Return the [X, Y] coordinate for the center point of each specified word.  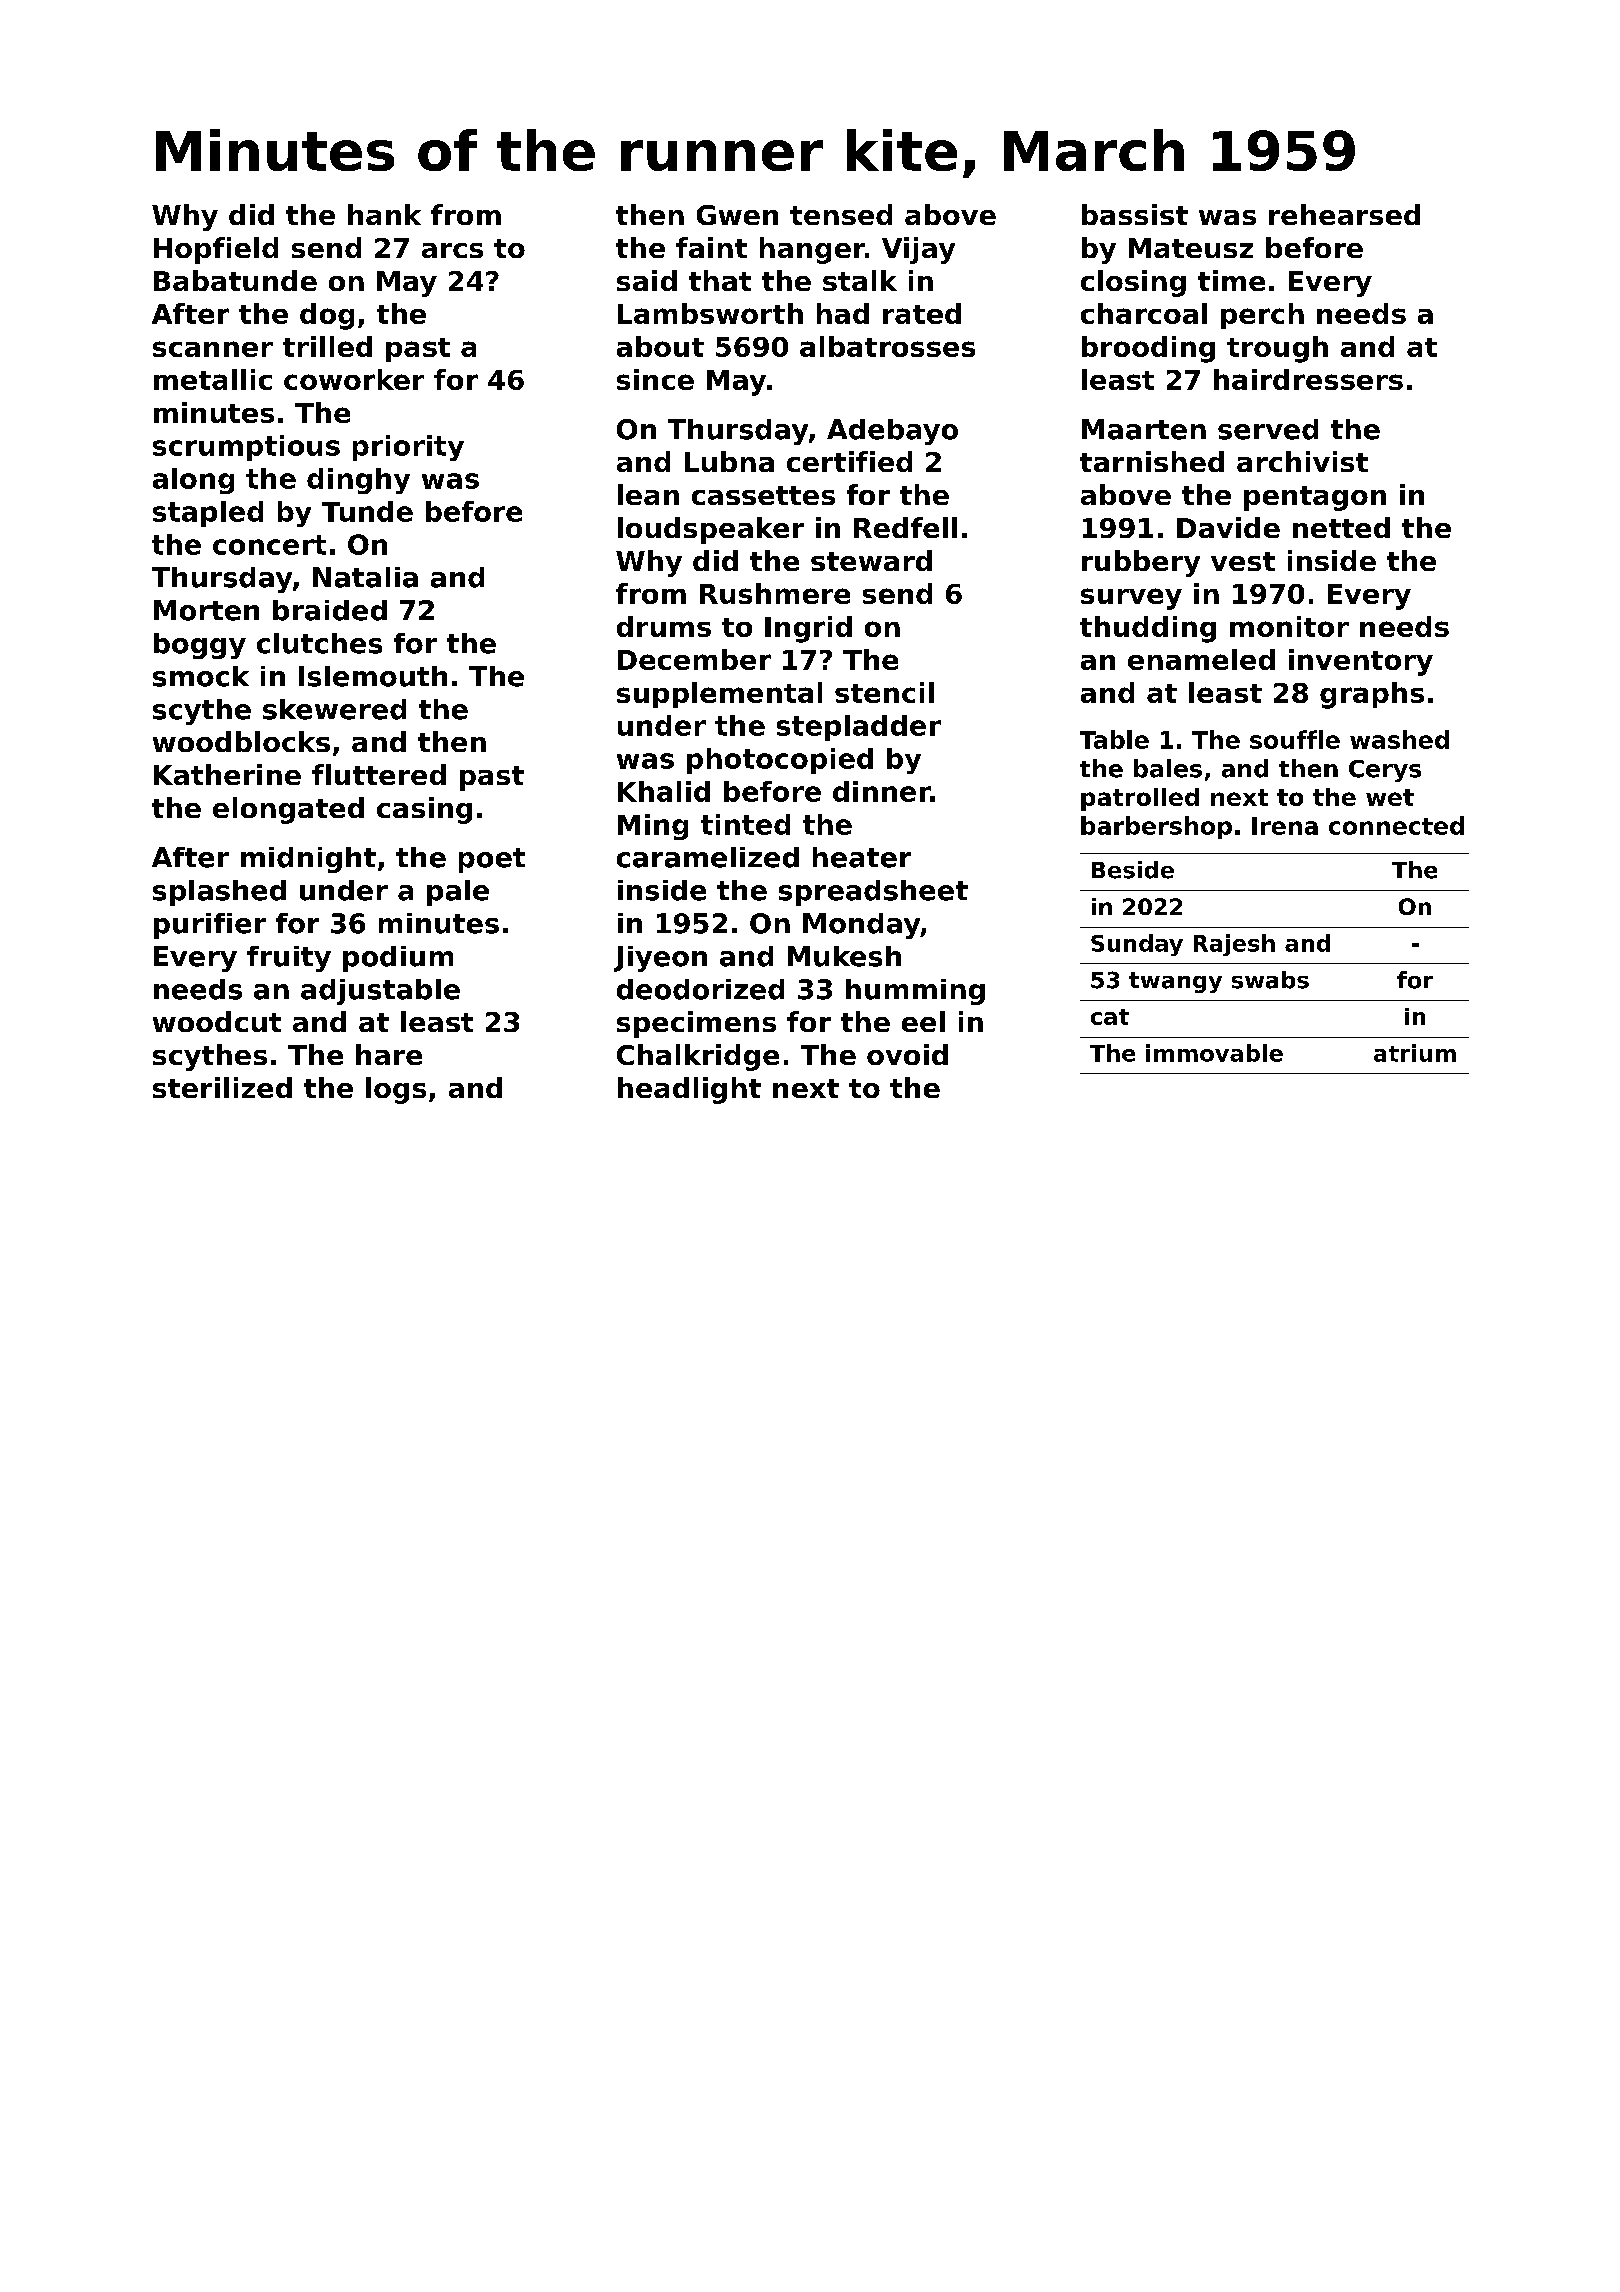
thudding [1148, 629]
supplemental [719, 695]
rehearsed [1344, 214]
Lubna [729, 461]
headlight [689, 1090]
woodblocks [241, 741]
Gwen [737, 215]
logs [396, 1090]
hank [384, 214]
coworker [354, 379]
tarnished [1152, 461]
